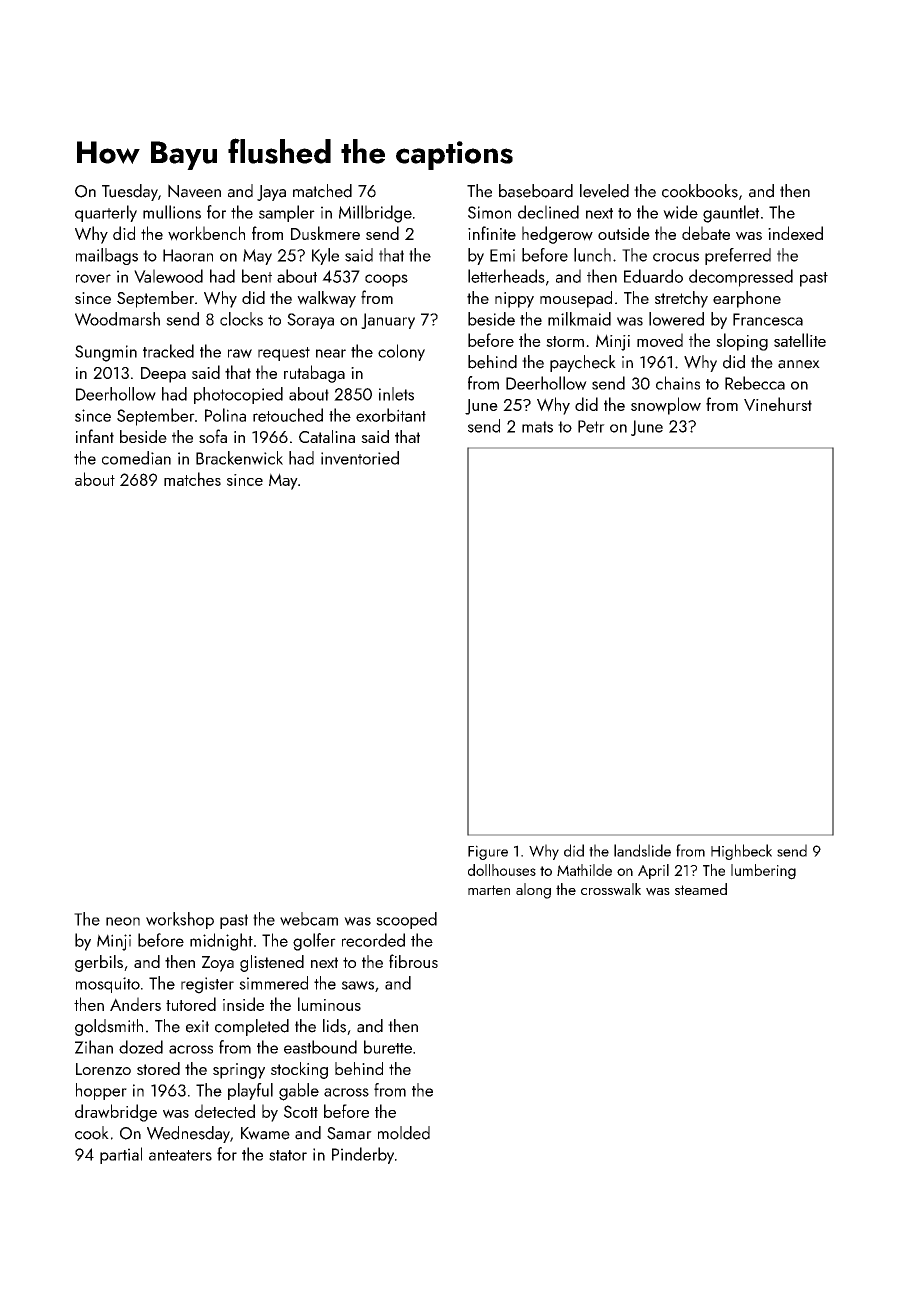 Image resolution: width=908 pixels, height=1316 pixels. Describe the element at coordinates (241, 319) in the document. I see `clocks` at that location.
